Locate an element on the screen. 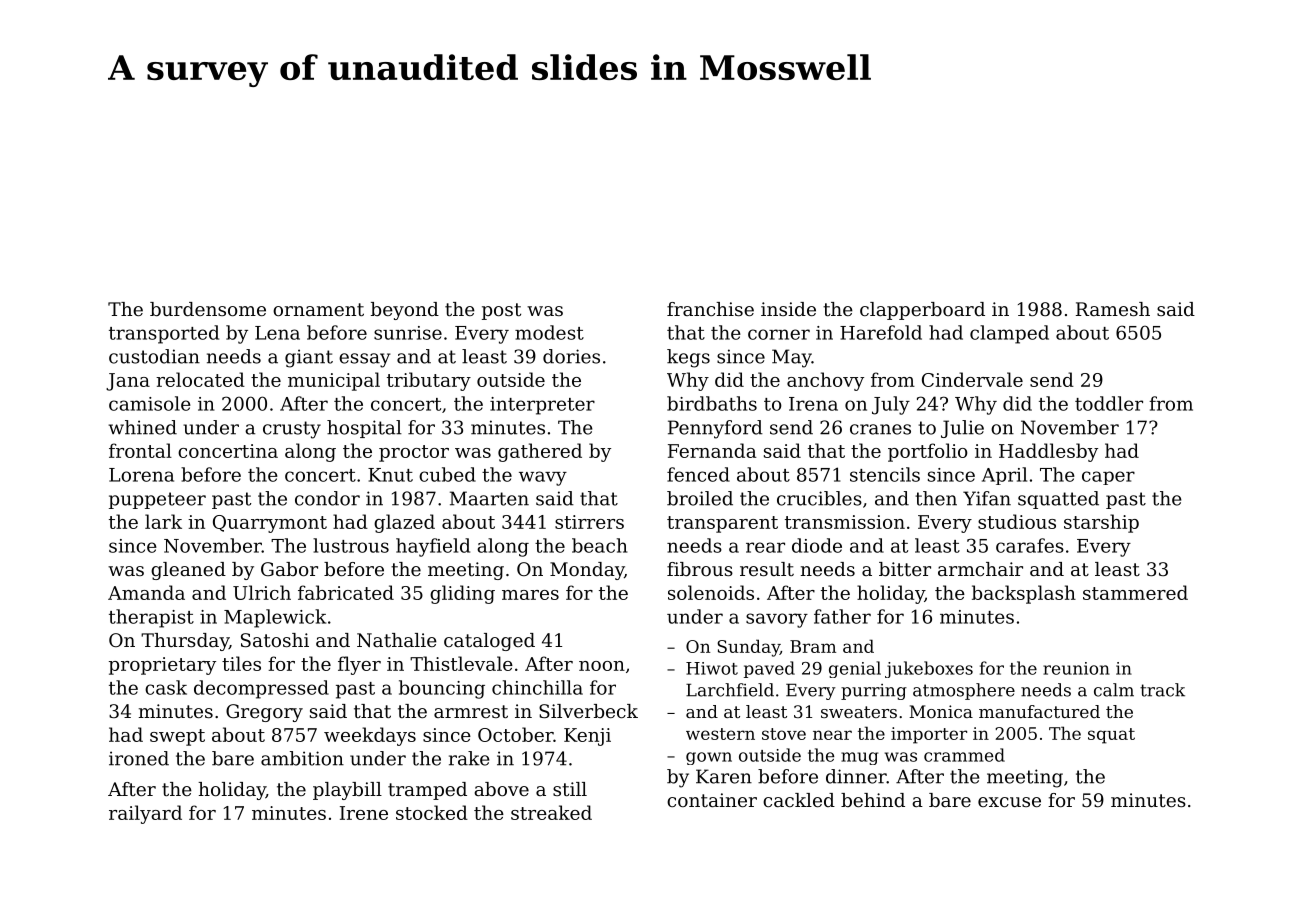 The height and width of the screenshot is (924, 1308). Quarrymont is located at coordinates (270, 524).
